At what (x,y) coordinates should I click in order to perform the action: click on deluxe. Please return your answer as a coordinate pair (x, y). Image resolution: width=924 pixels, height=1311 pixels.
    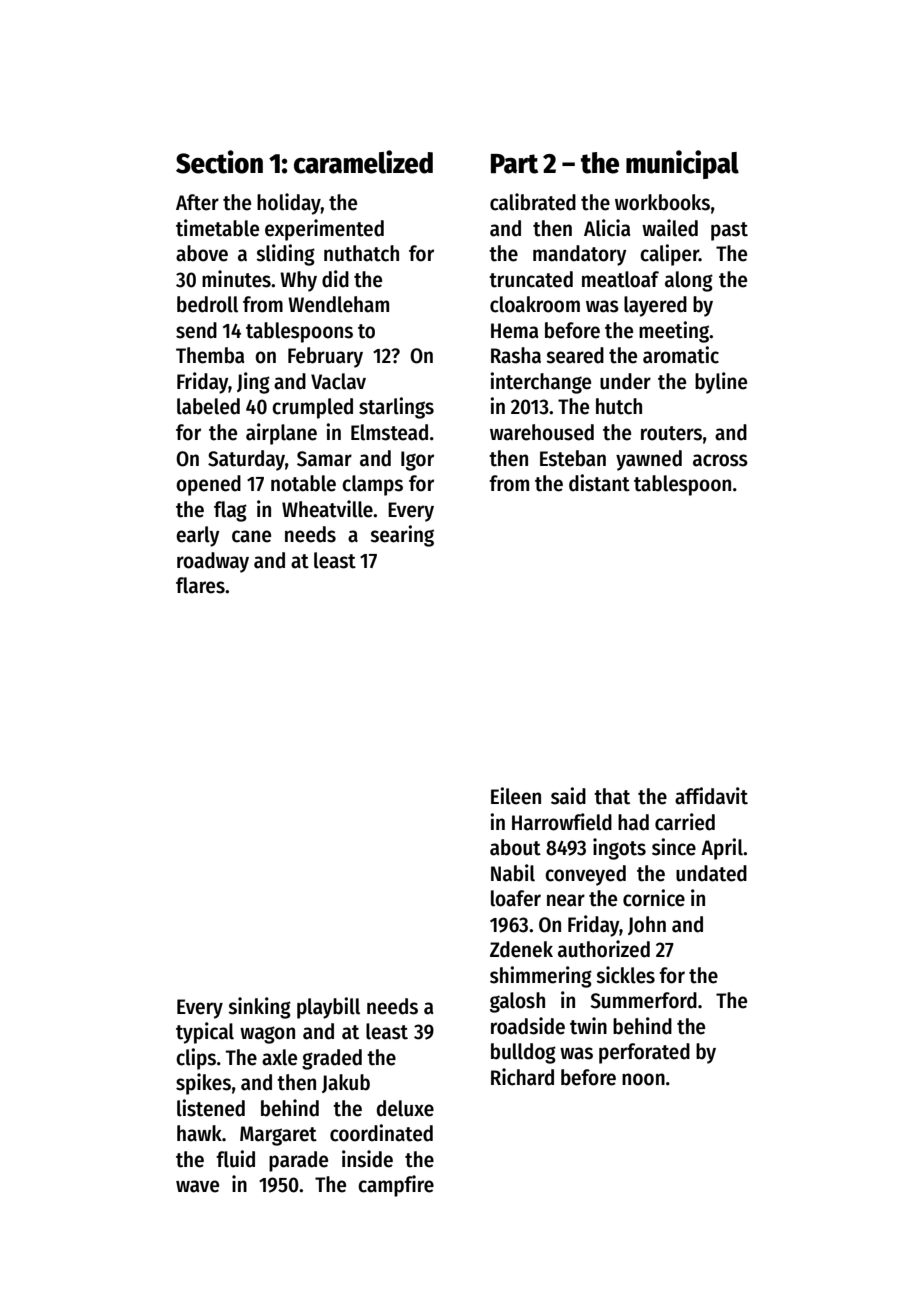
    Looking at the image, I should click on (405, 1108).
